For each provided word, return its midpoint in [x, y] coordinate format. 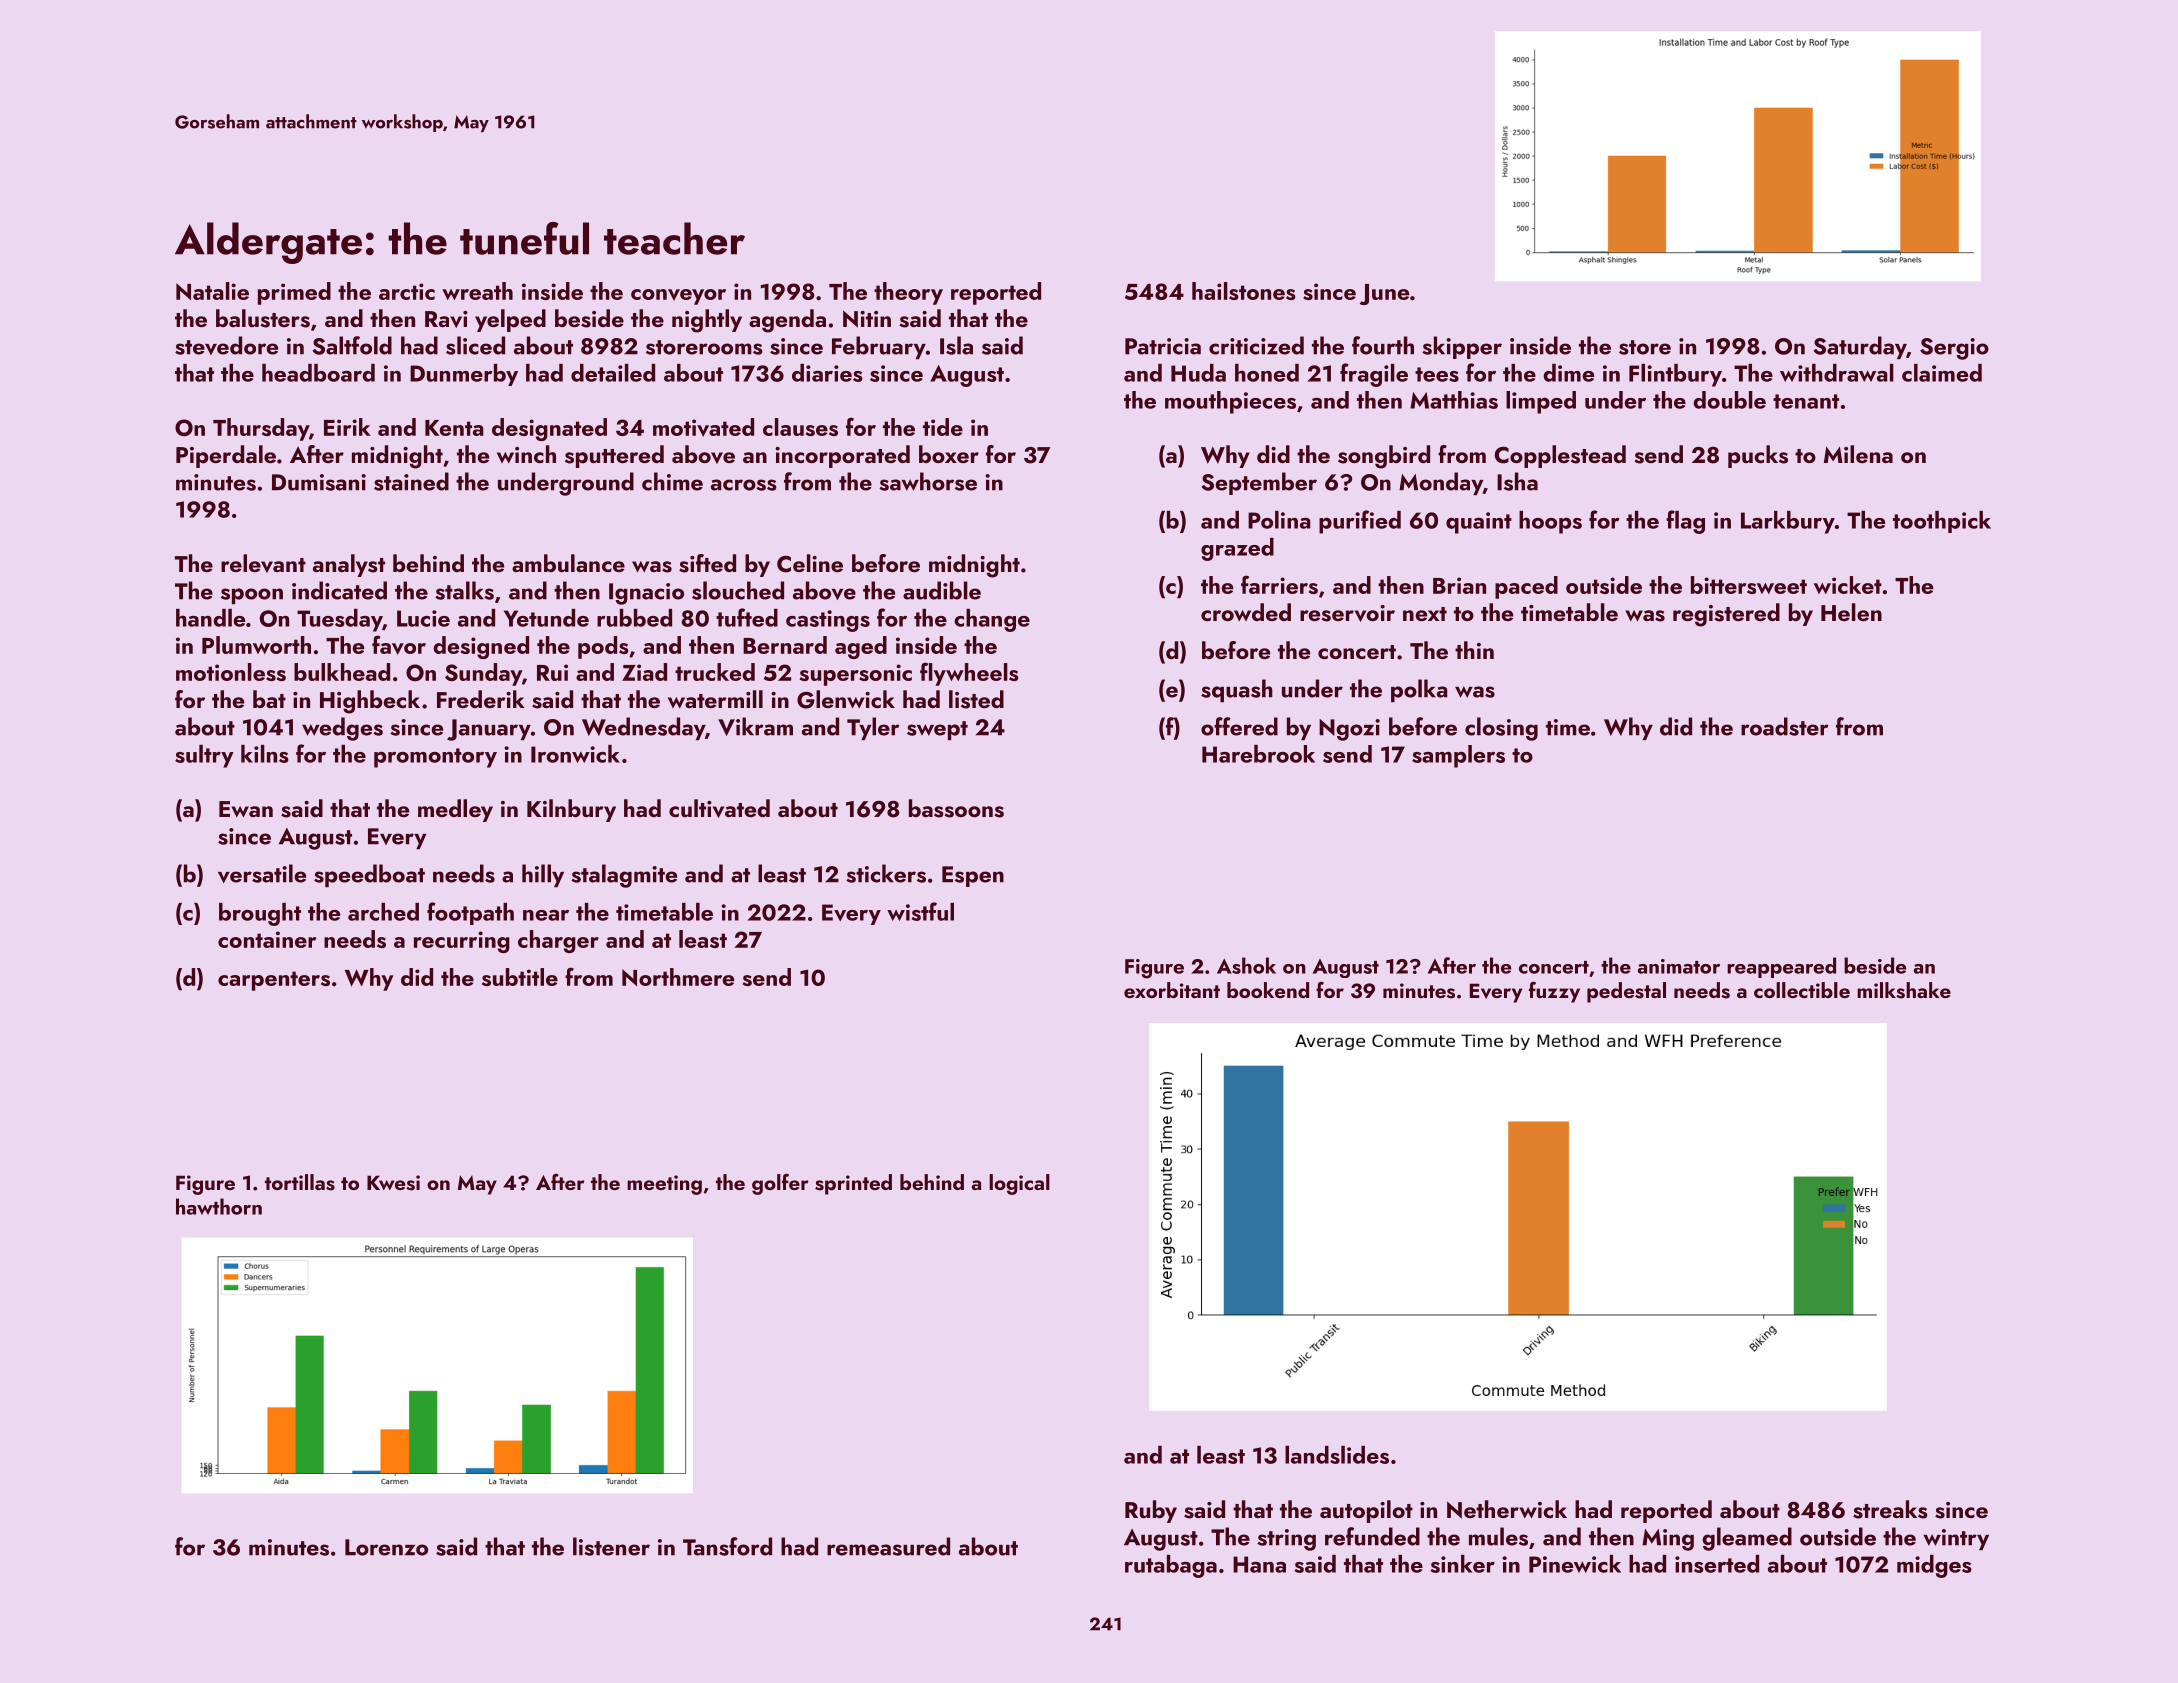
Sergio [1954, 349]
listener [611, 1546]
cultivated [719, 808]
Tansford [727, 1546]
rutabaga [1171, 1566]
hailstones [1244, 291]
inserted [1717, 1564]
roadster [1785, 726]
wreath [477, 291]
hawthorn [219, 1206]
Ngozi [1349, 730]
